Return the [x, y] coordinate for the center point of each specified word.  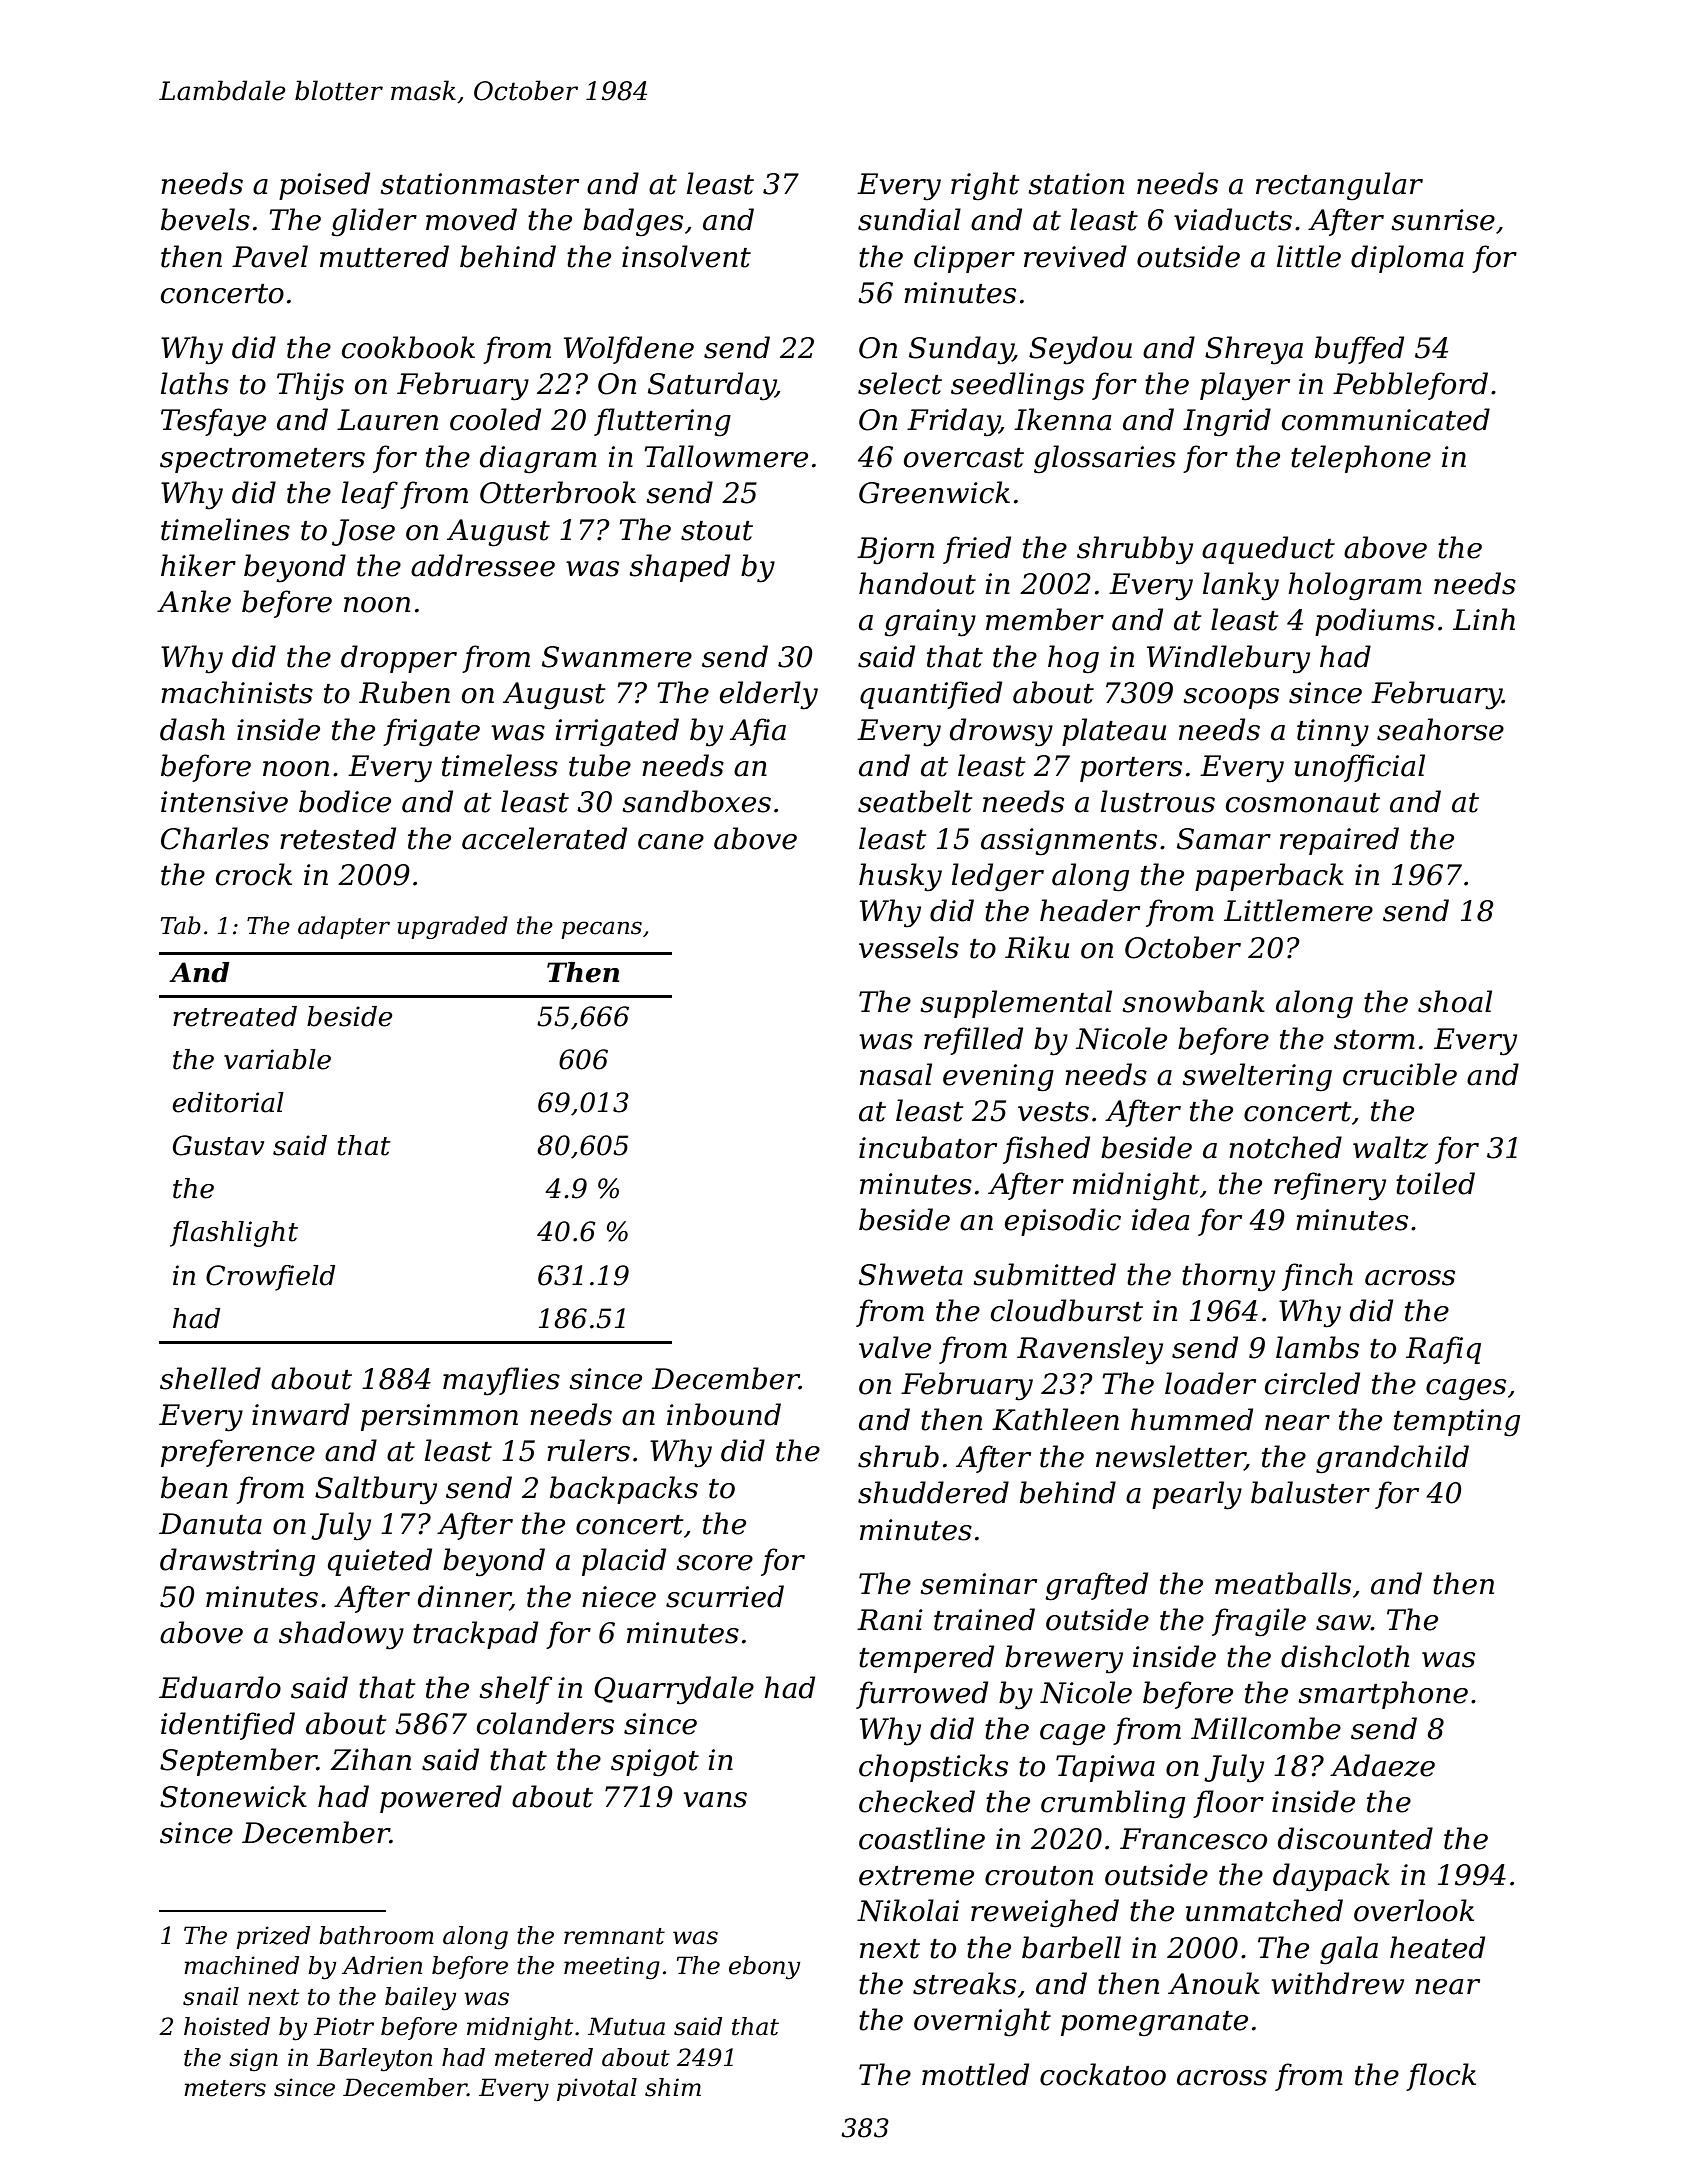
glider [374, 222]
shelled [210, 1378]
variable [277, 1059]
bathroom [376, 1935]
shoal [1455, 1001]
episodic [1063, 1222]
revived [1075, 256]
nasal [896, 1074]
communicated [1386, 419]
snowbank [1193, 1001]
